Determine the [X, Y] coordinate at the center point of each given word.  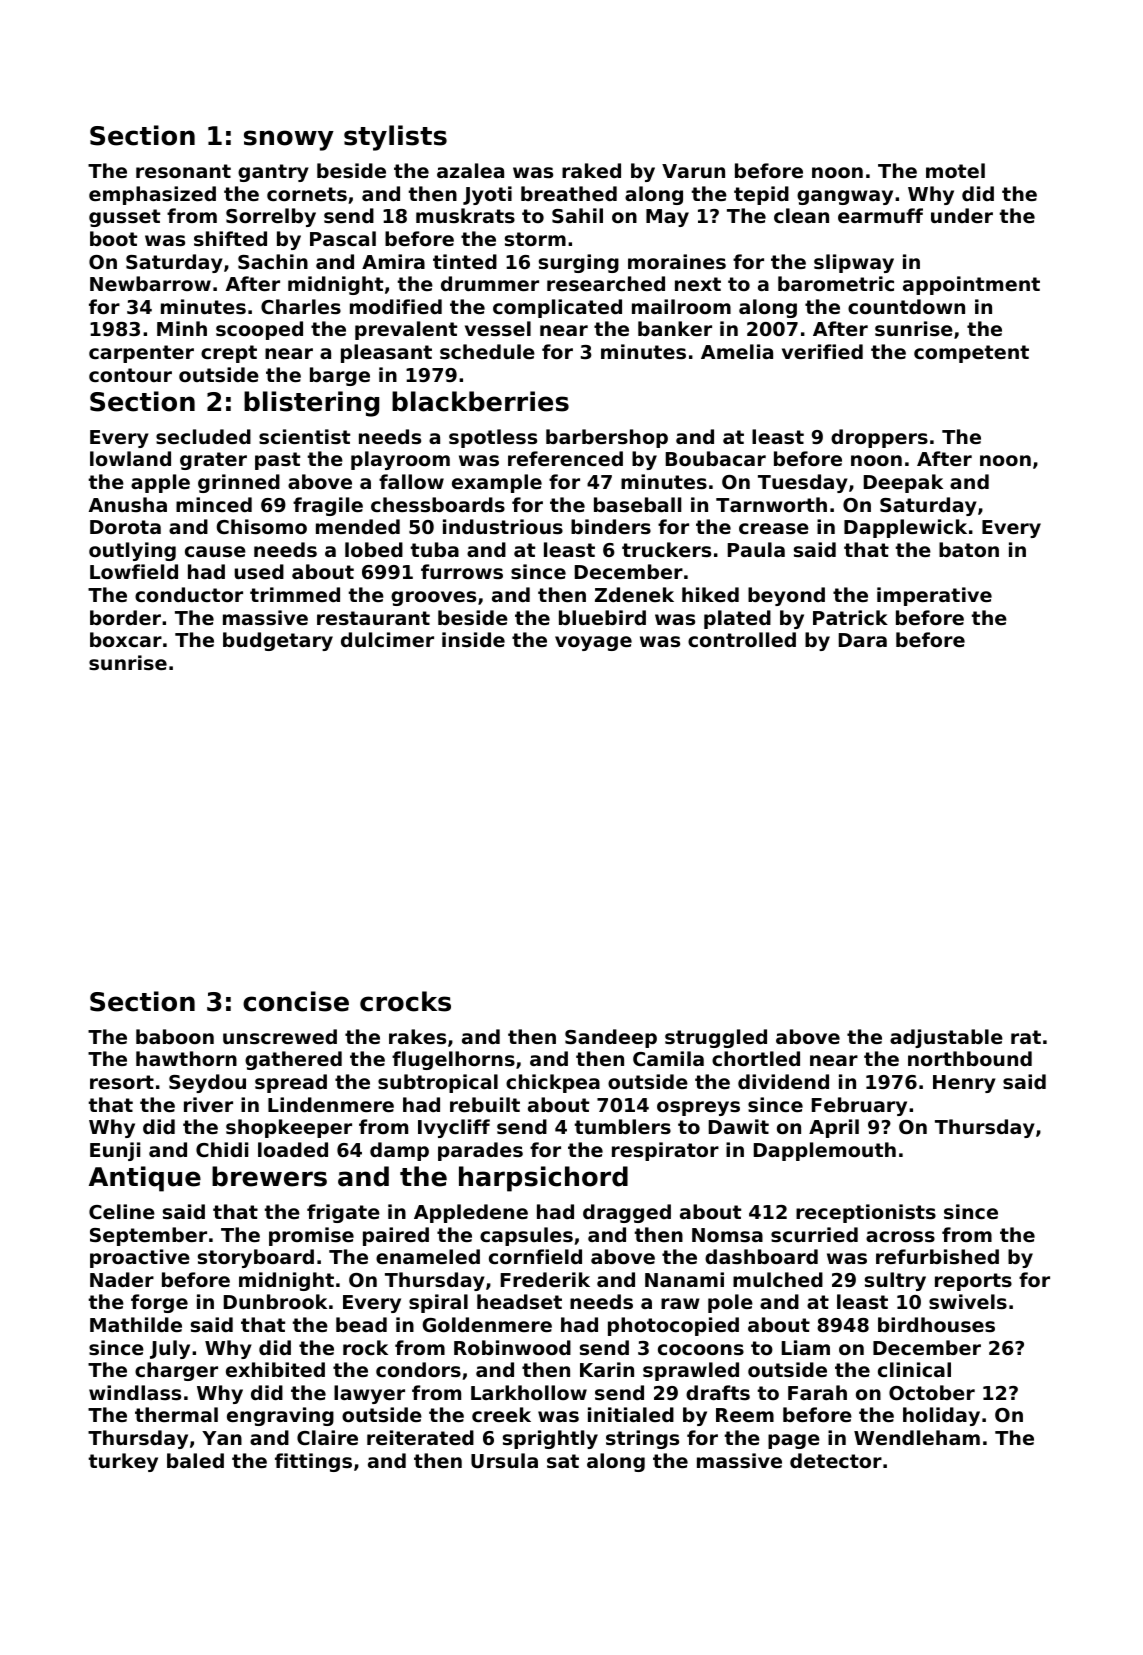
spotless [493, 438]
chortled [756, 1058]
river [208, 1104]
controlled [742, 639]
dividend [783, 1081]
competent [971, 354]
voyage [593, 643]
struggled [716, 1038]
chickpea [553, 1083]
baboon [175, 1036]
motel [955, 170]
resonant [183, 171]
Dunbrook [275, 1301]
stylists [395, 138]
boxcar [126, 639]
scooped [259, 330]
